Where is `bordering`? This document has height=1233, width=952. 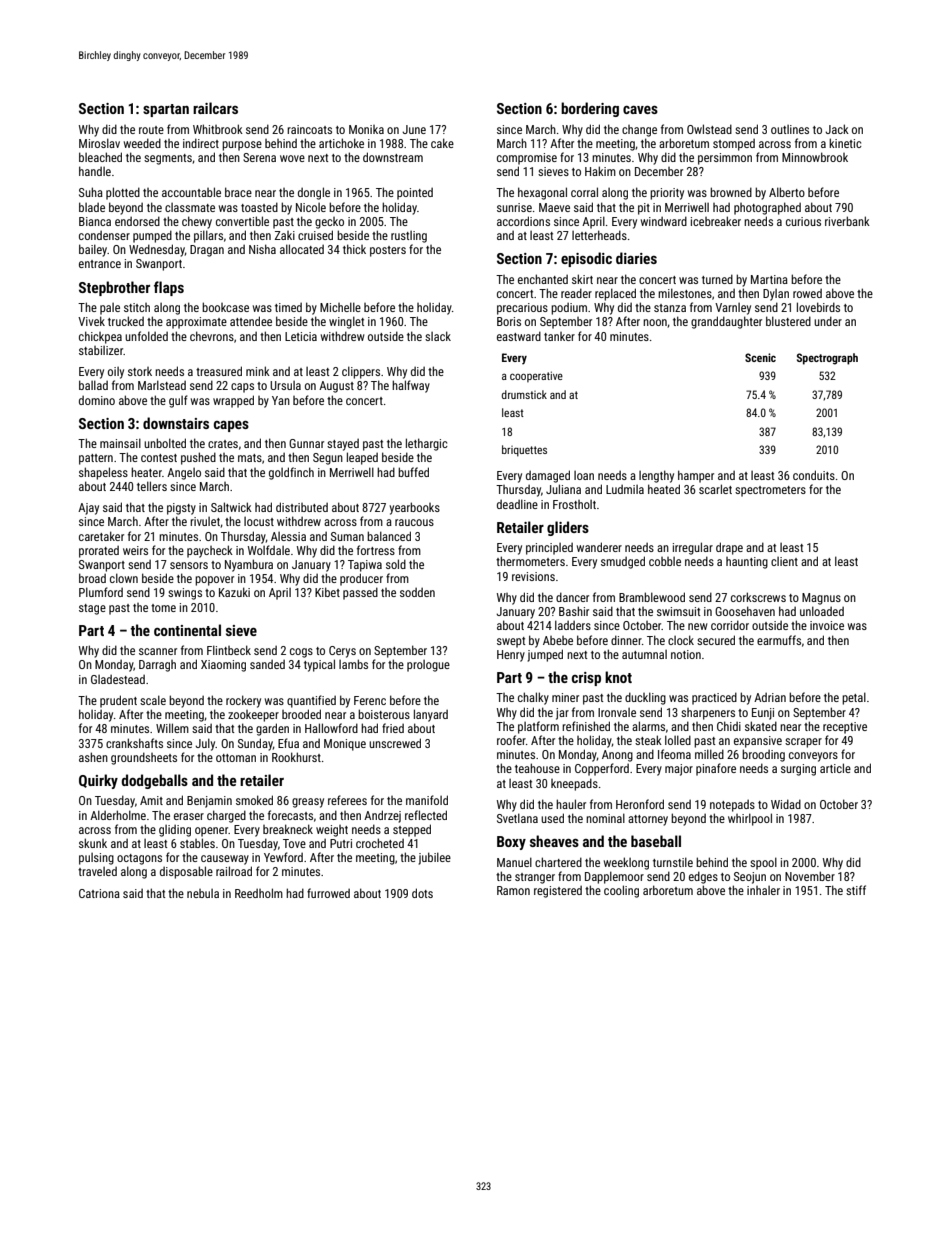 bordering is located at coordinates (590, 109).
